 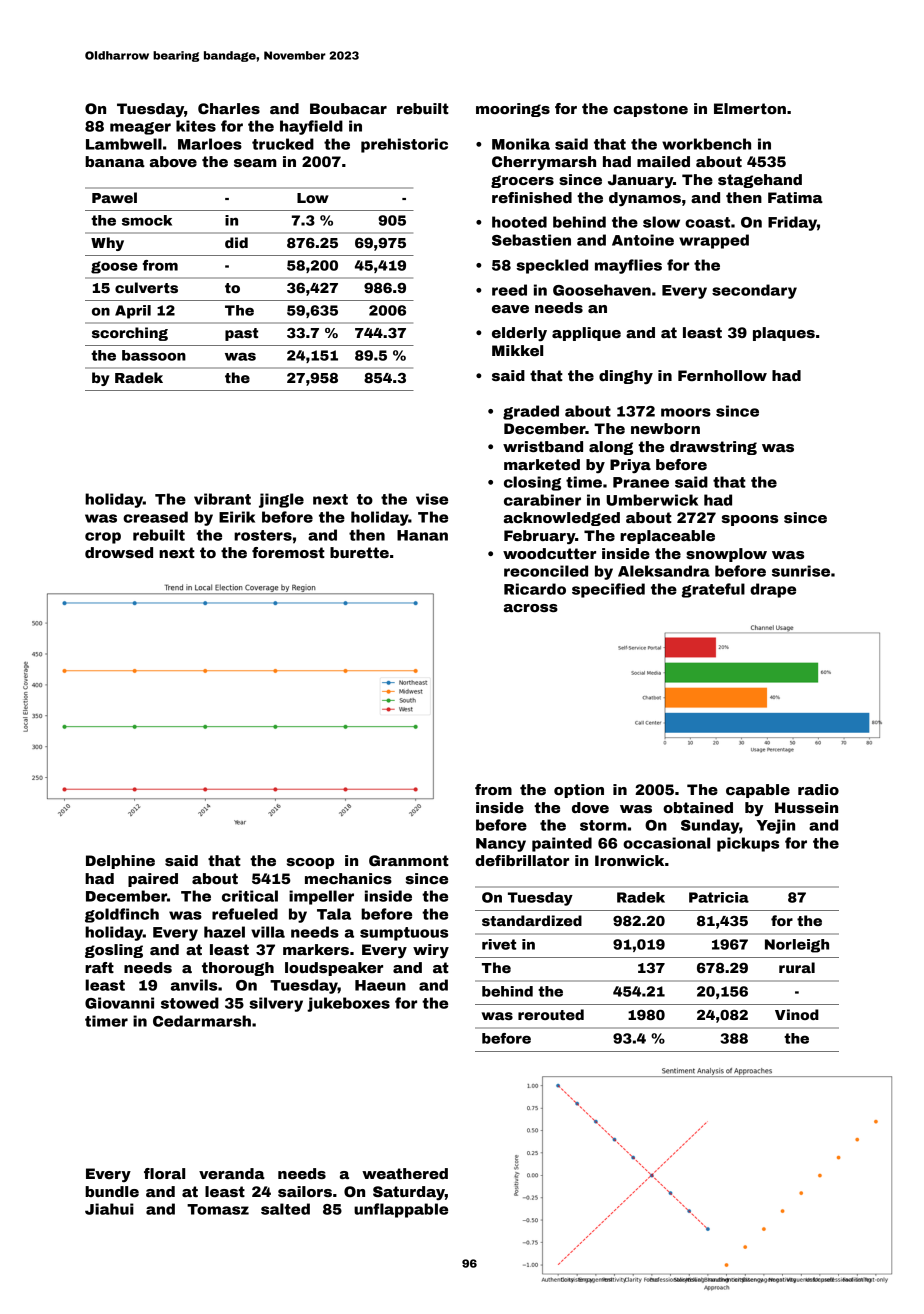 I want to click on prehistoric, so click(x=404, y=145).
